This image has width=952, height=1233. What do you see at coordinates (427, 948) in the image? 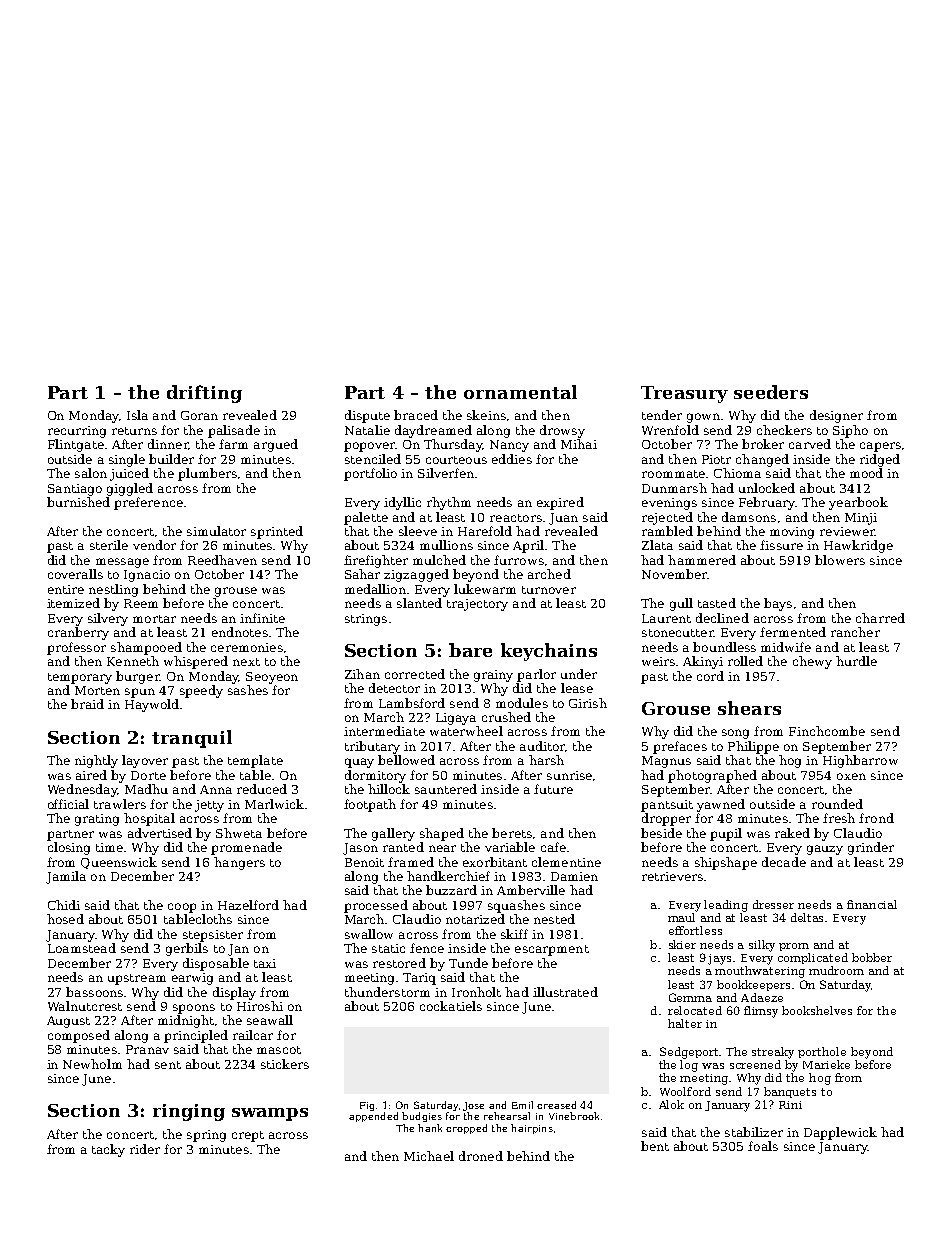
I see `fence` at bounding box center [427, 948].
